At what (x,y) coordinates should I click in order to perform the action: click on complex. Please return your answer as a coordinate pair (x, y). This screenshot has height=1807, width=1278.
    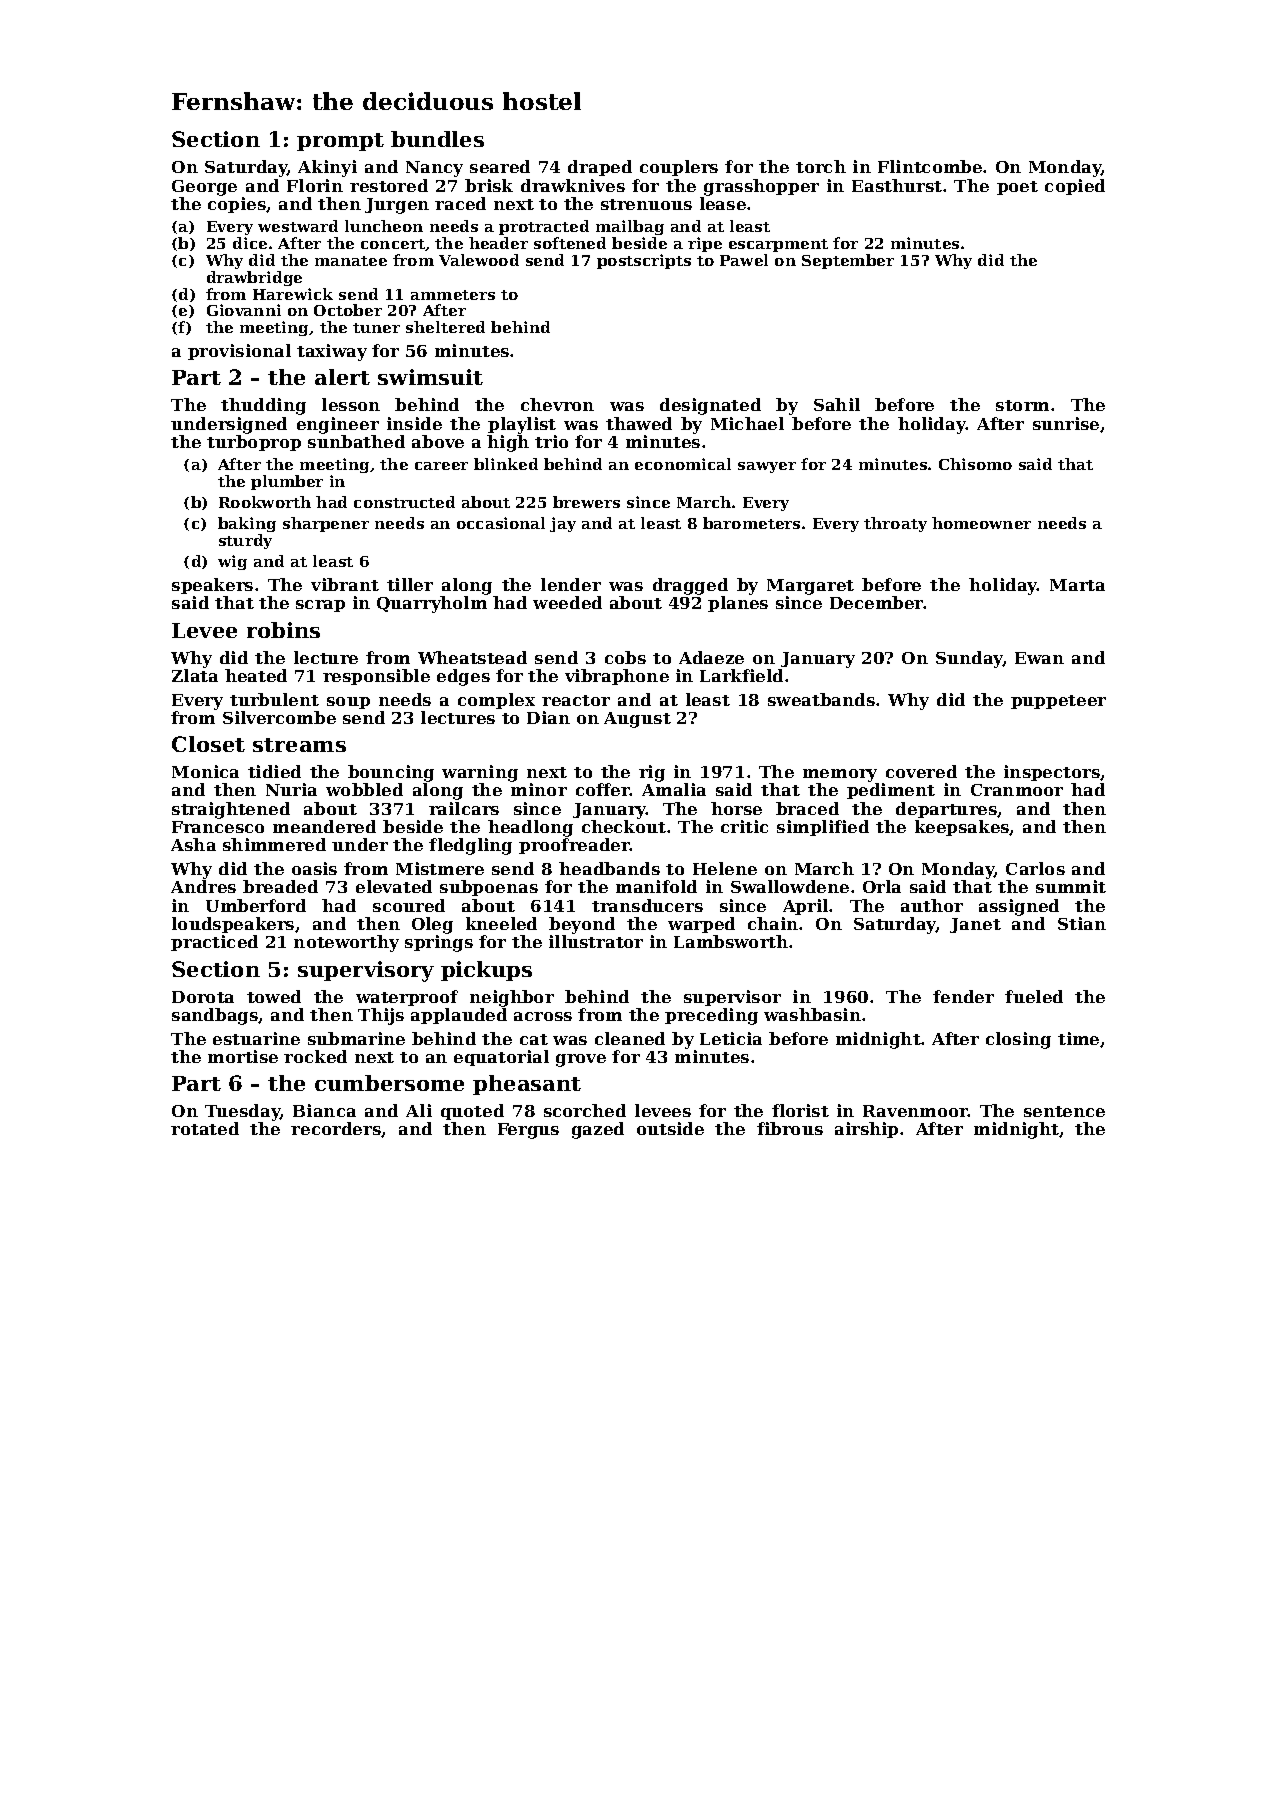
    Looking at the image, I should click on (496, 701).
